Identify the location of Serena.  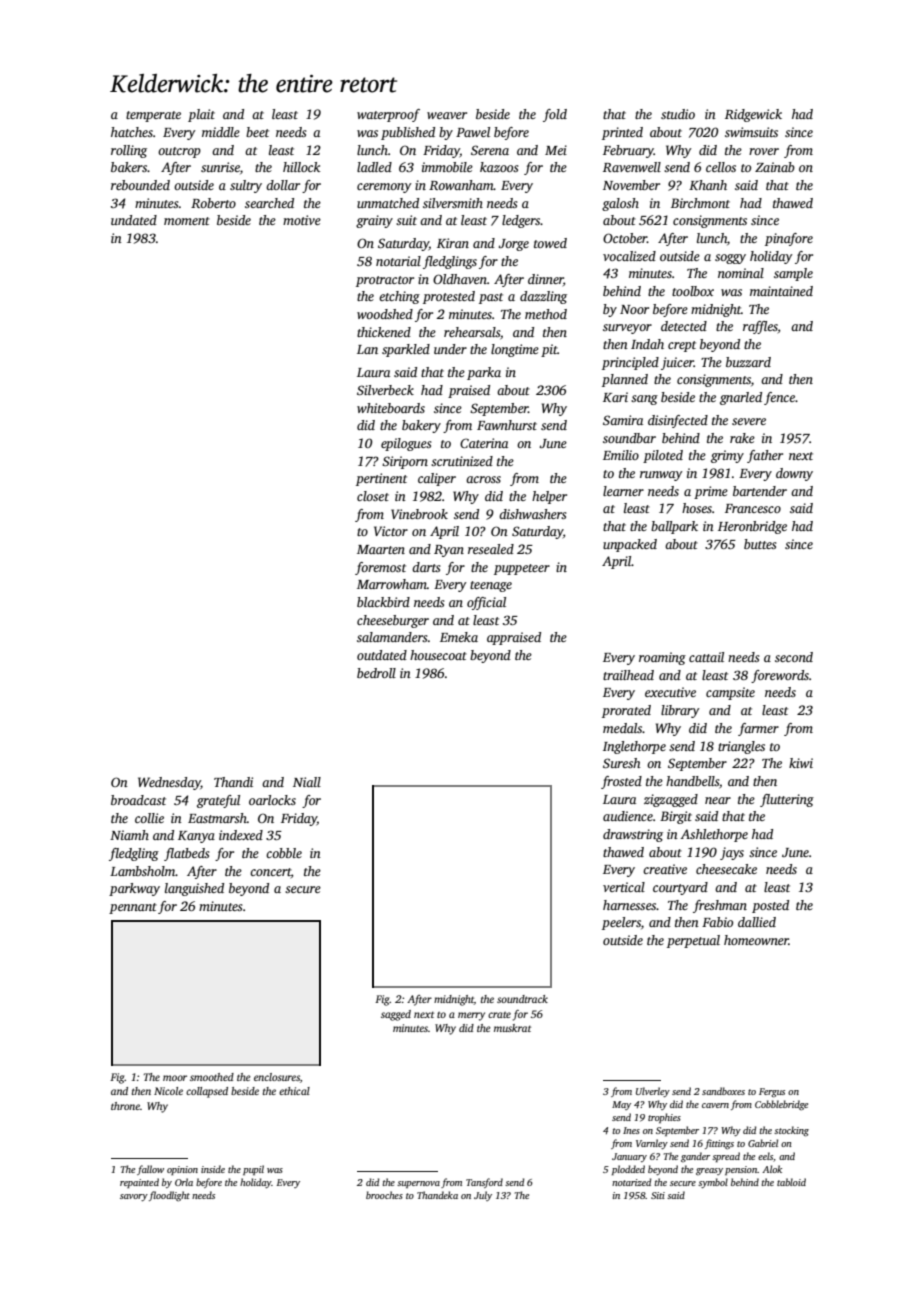
(490, 150).
